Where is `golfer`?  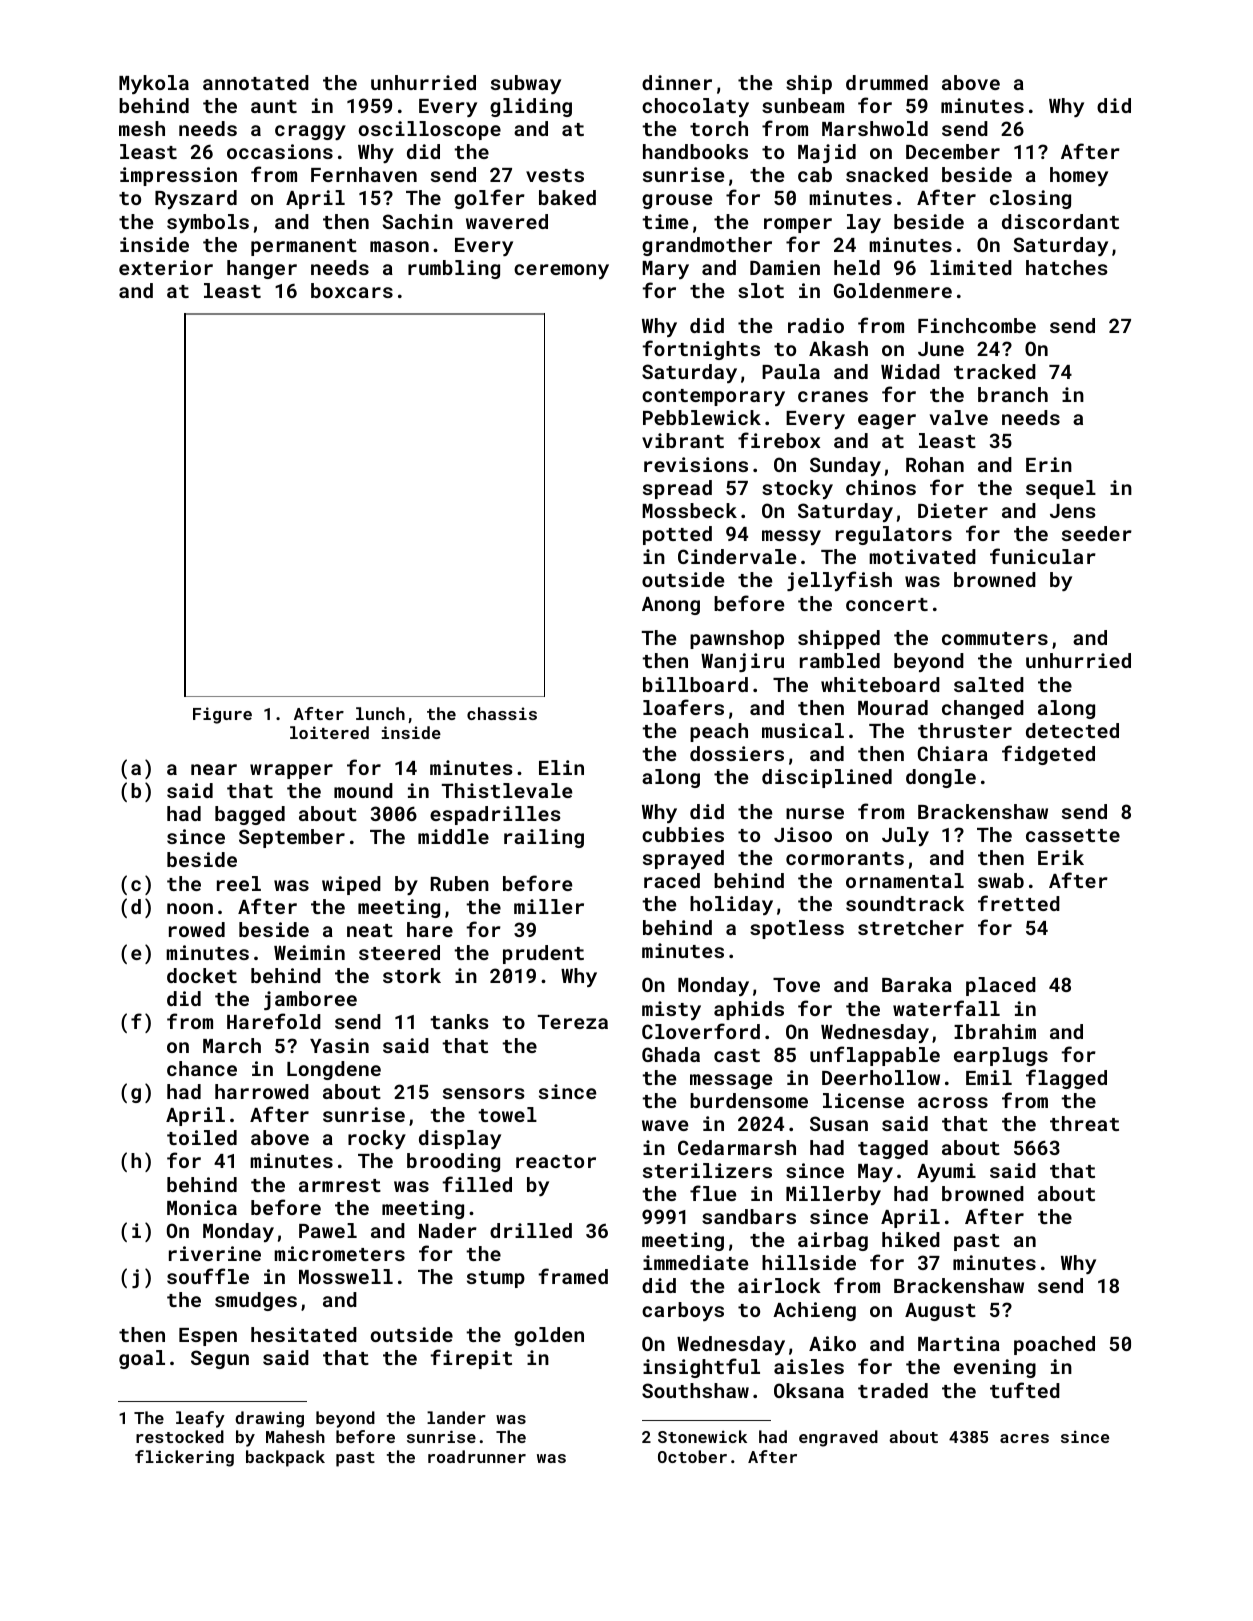
golfer is located at coordinates (489, 199).
